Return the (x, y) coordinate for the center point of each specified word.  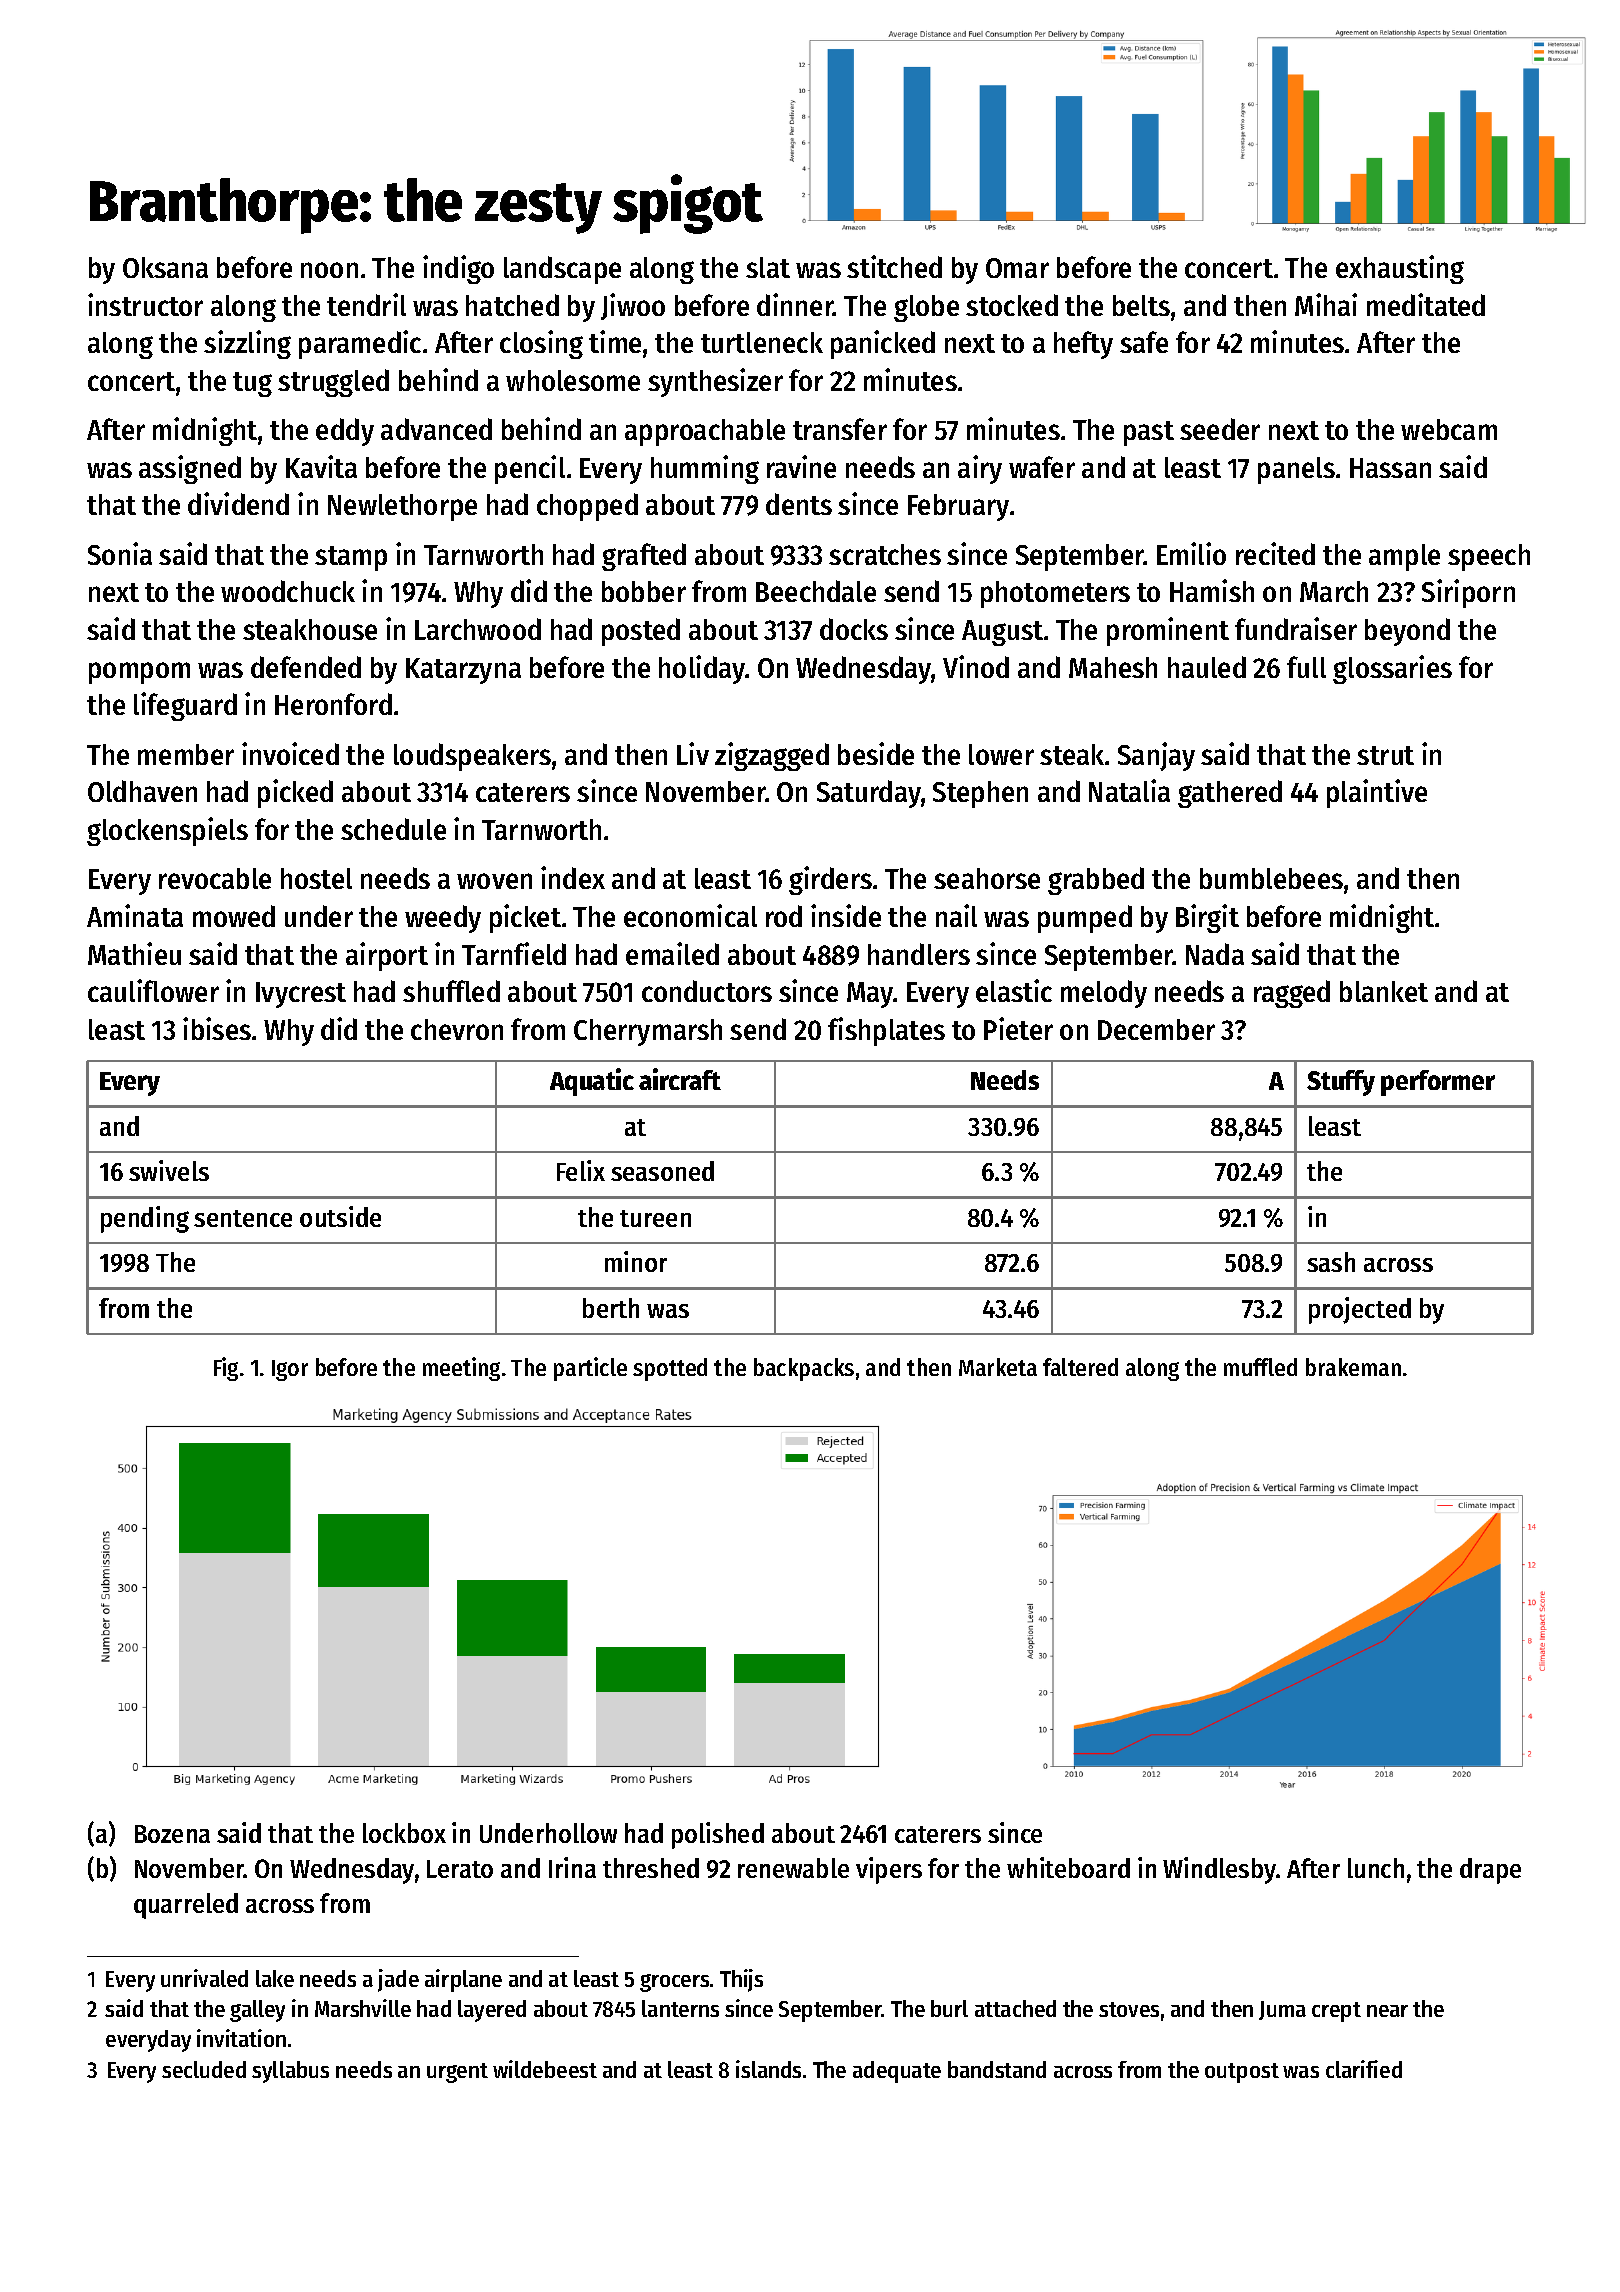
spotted (670, 1369)
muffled (1260, 1367)
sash (1331, 1262)
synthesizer (715, 382)
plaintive (1377, 793)
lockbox (404, 1833)
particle (590, 1369)
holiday (702, 669)
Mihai (1326, 304)
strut (1385, 755)
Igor (290, 1370)
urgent (457, 2073)
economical (690, 915)
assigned (190, 469)
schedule (393, 829)
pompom (139, 673)
